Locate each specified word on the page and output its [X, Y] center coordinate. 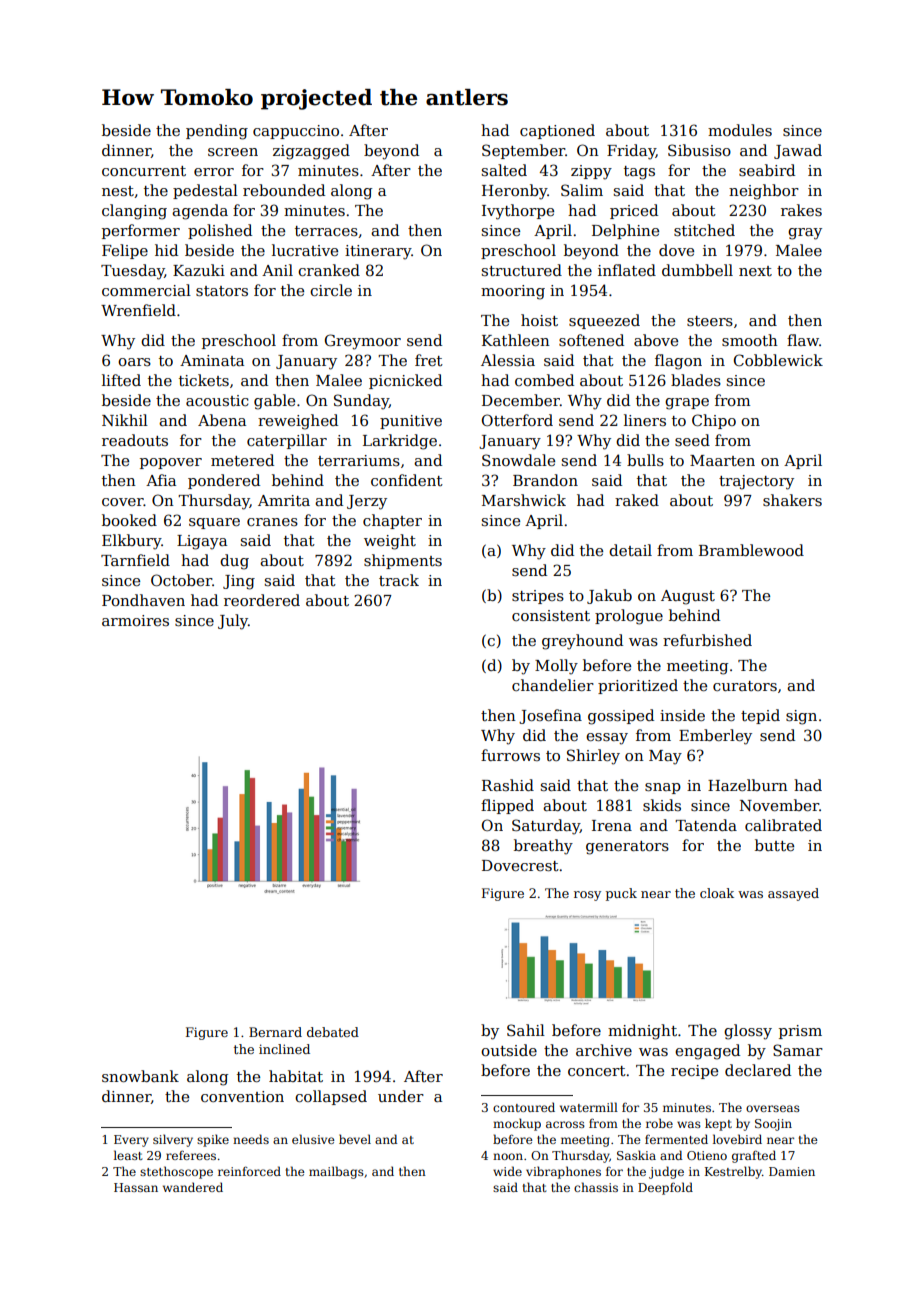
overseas [773, 1108]
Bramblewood [751, 550]
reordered [262, 600]
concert [597, 1071]
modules [740, 130]
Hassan [136, 1187]
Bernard [275, 1032]
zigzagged [311, 152]
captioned [557, 131]
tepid [760, 716]
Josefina [550, 716]
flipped [507, 806]
